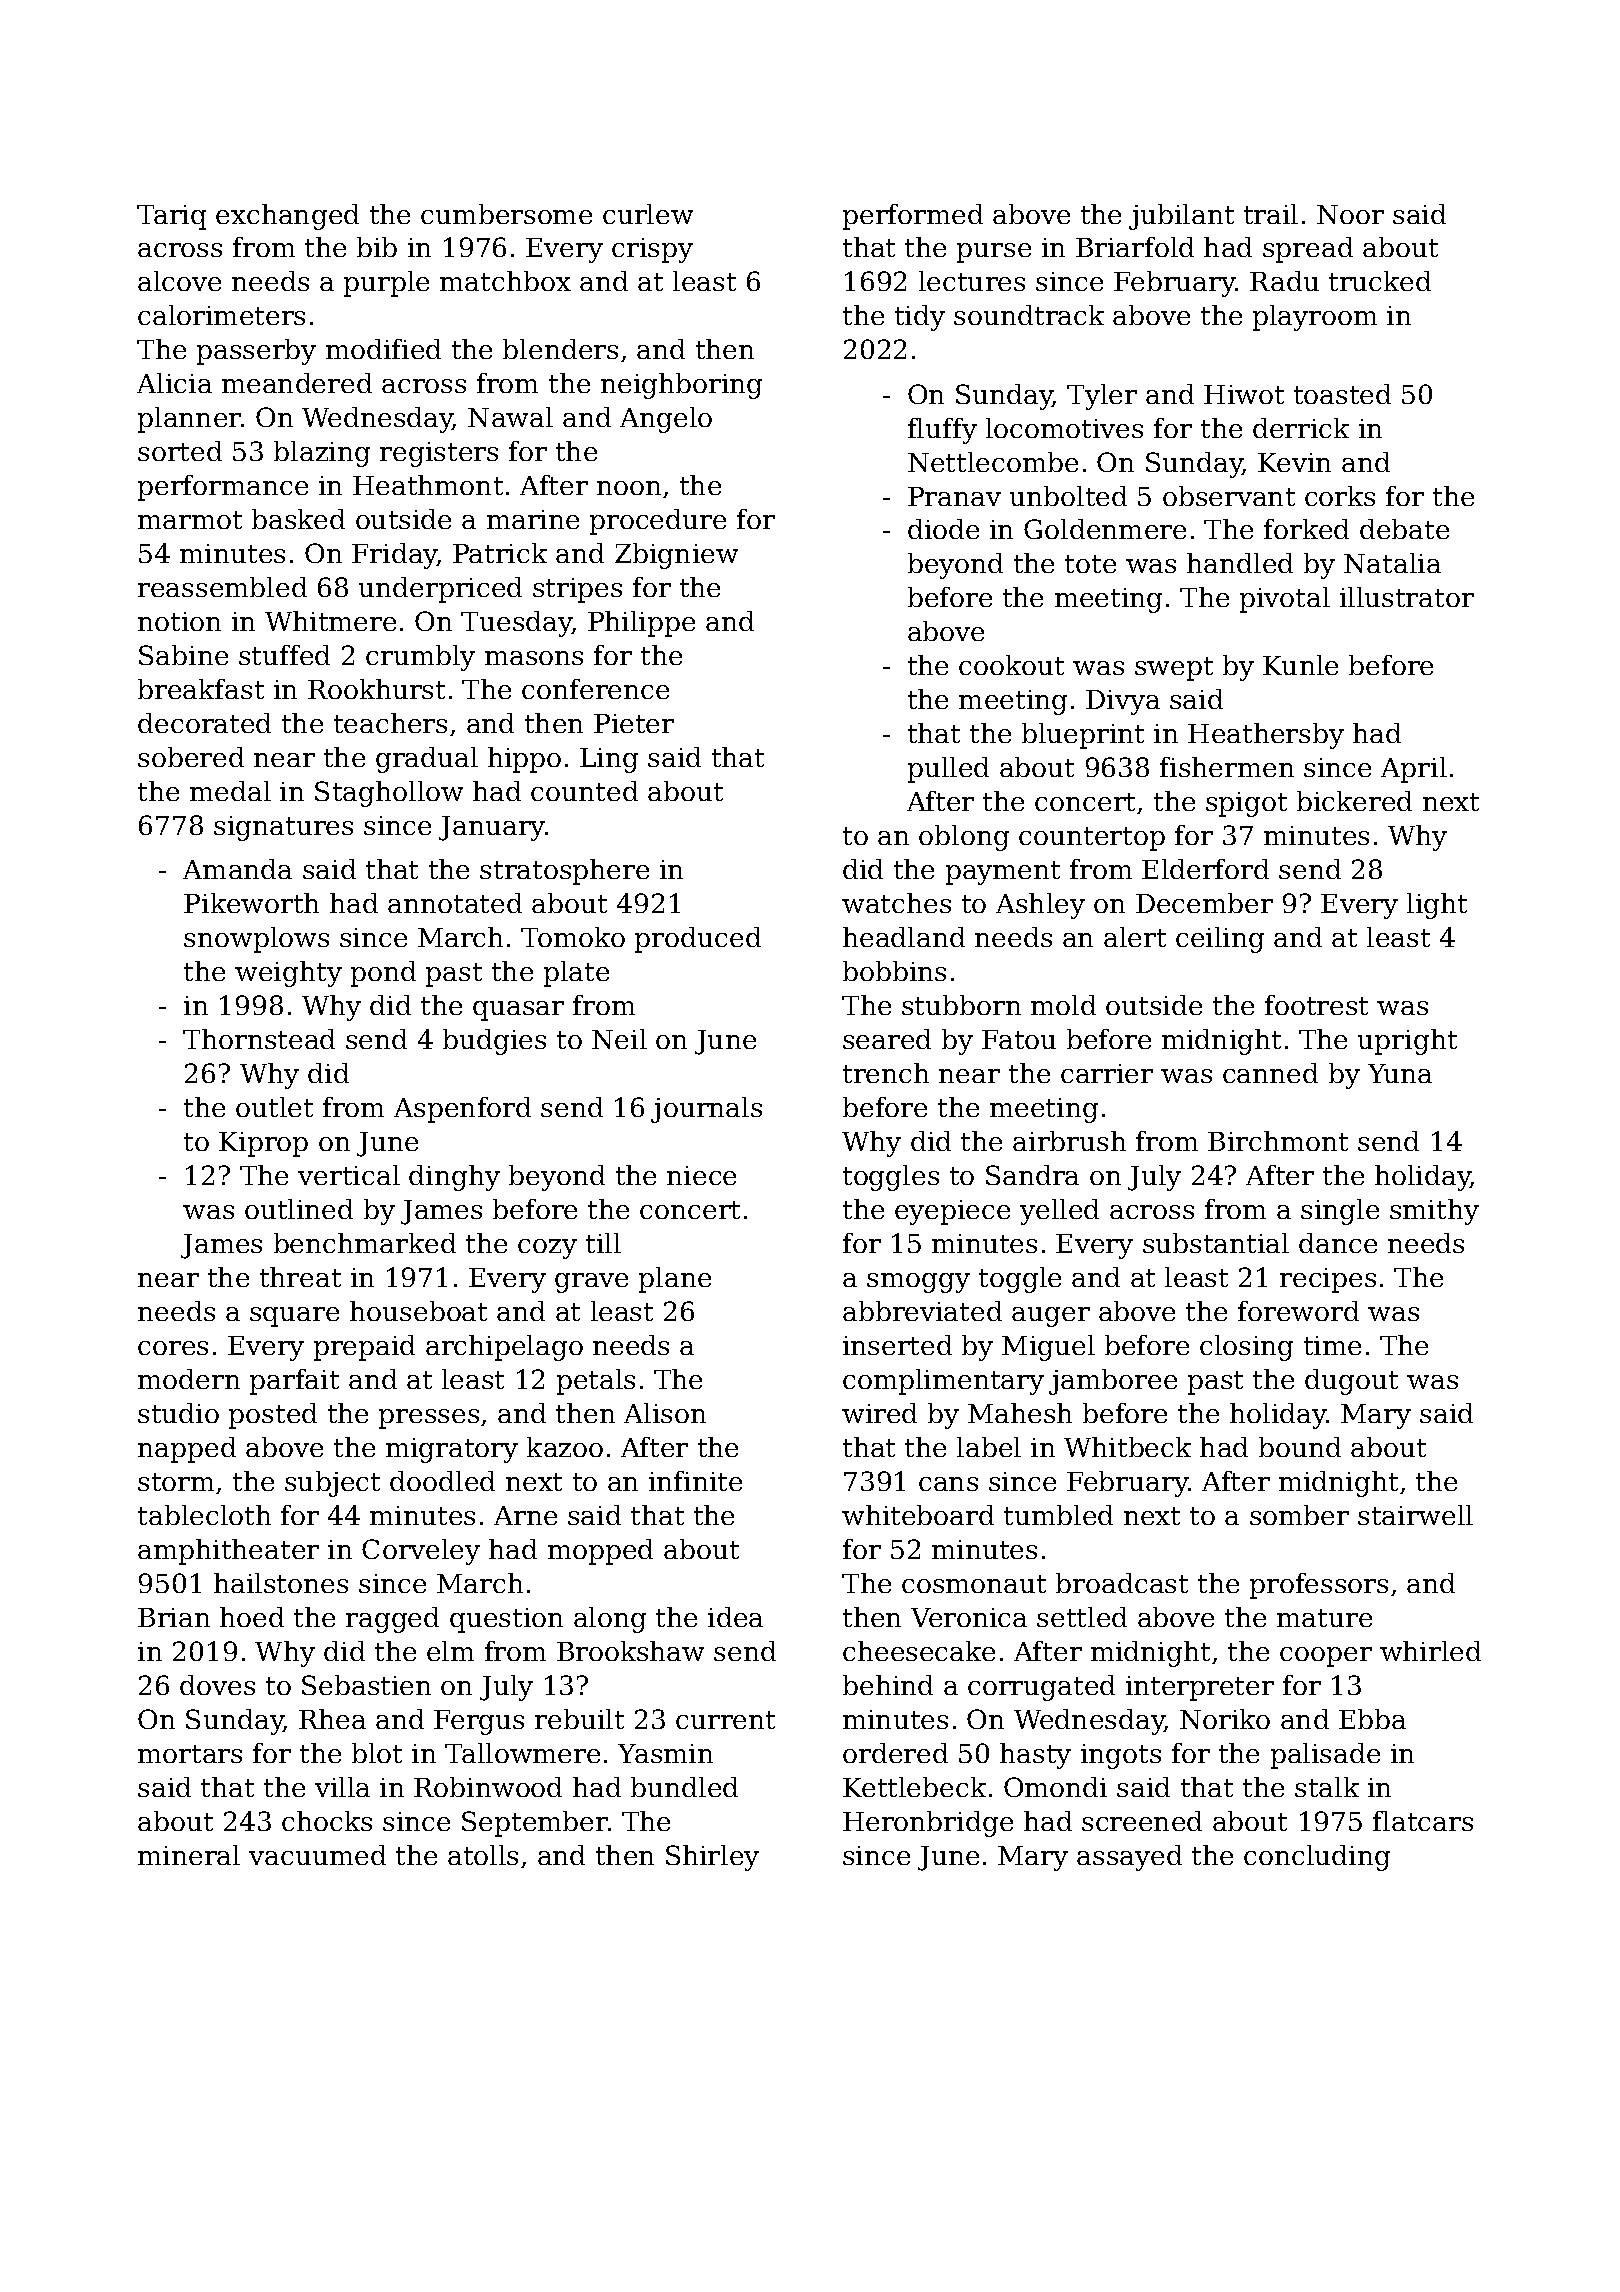 The width and height of the page is (1620, 2292). Describe the element at coordinates (948, 1484) in the page. I see `cans` at that location.
